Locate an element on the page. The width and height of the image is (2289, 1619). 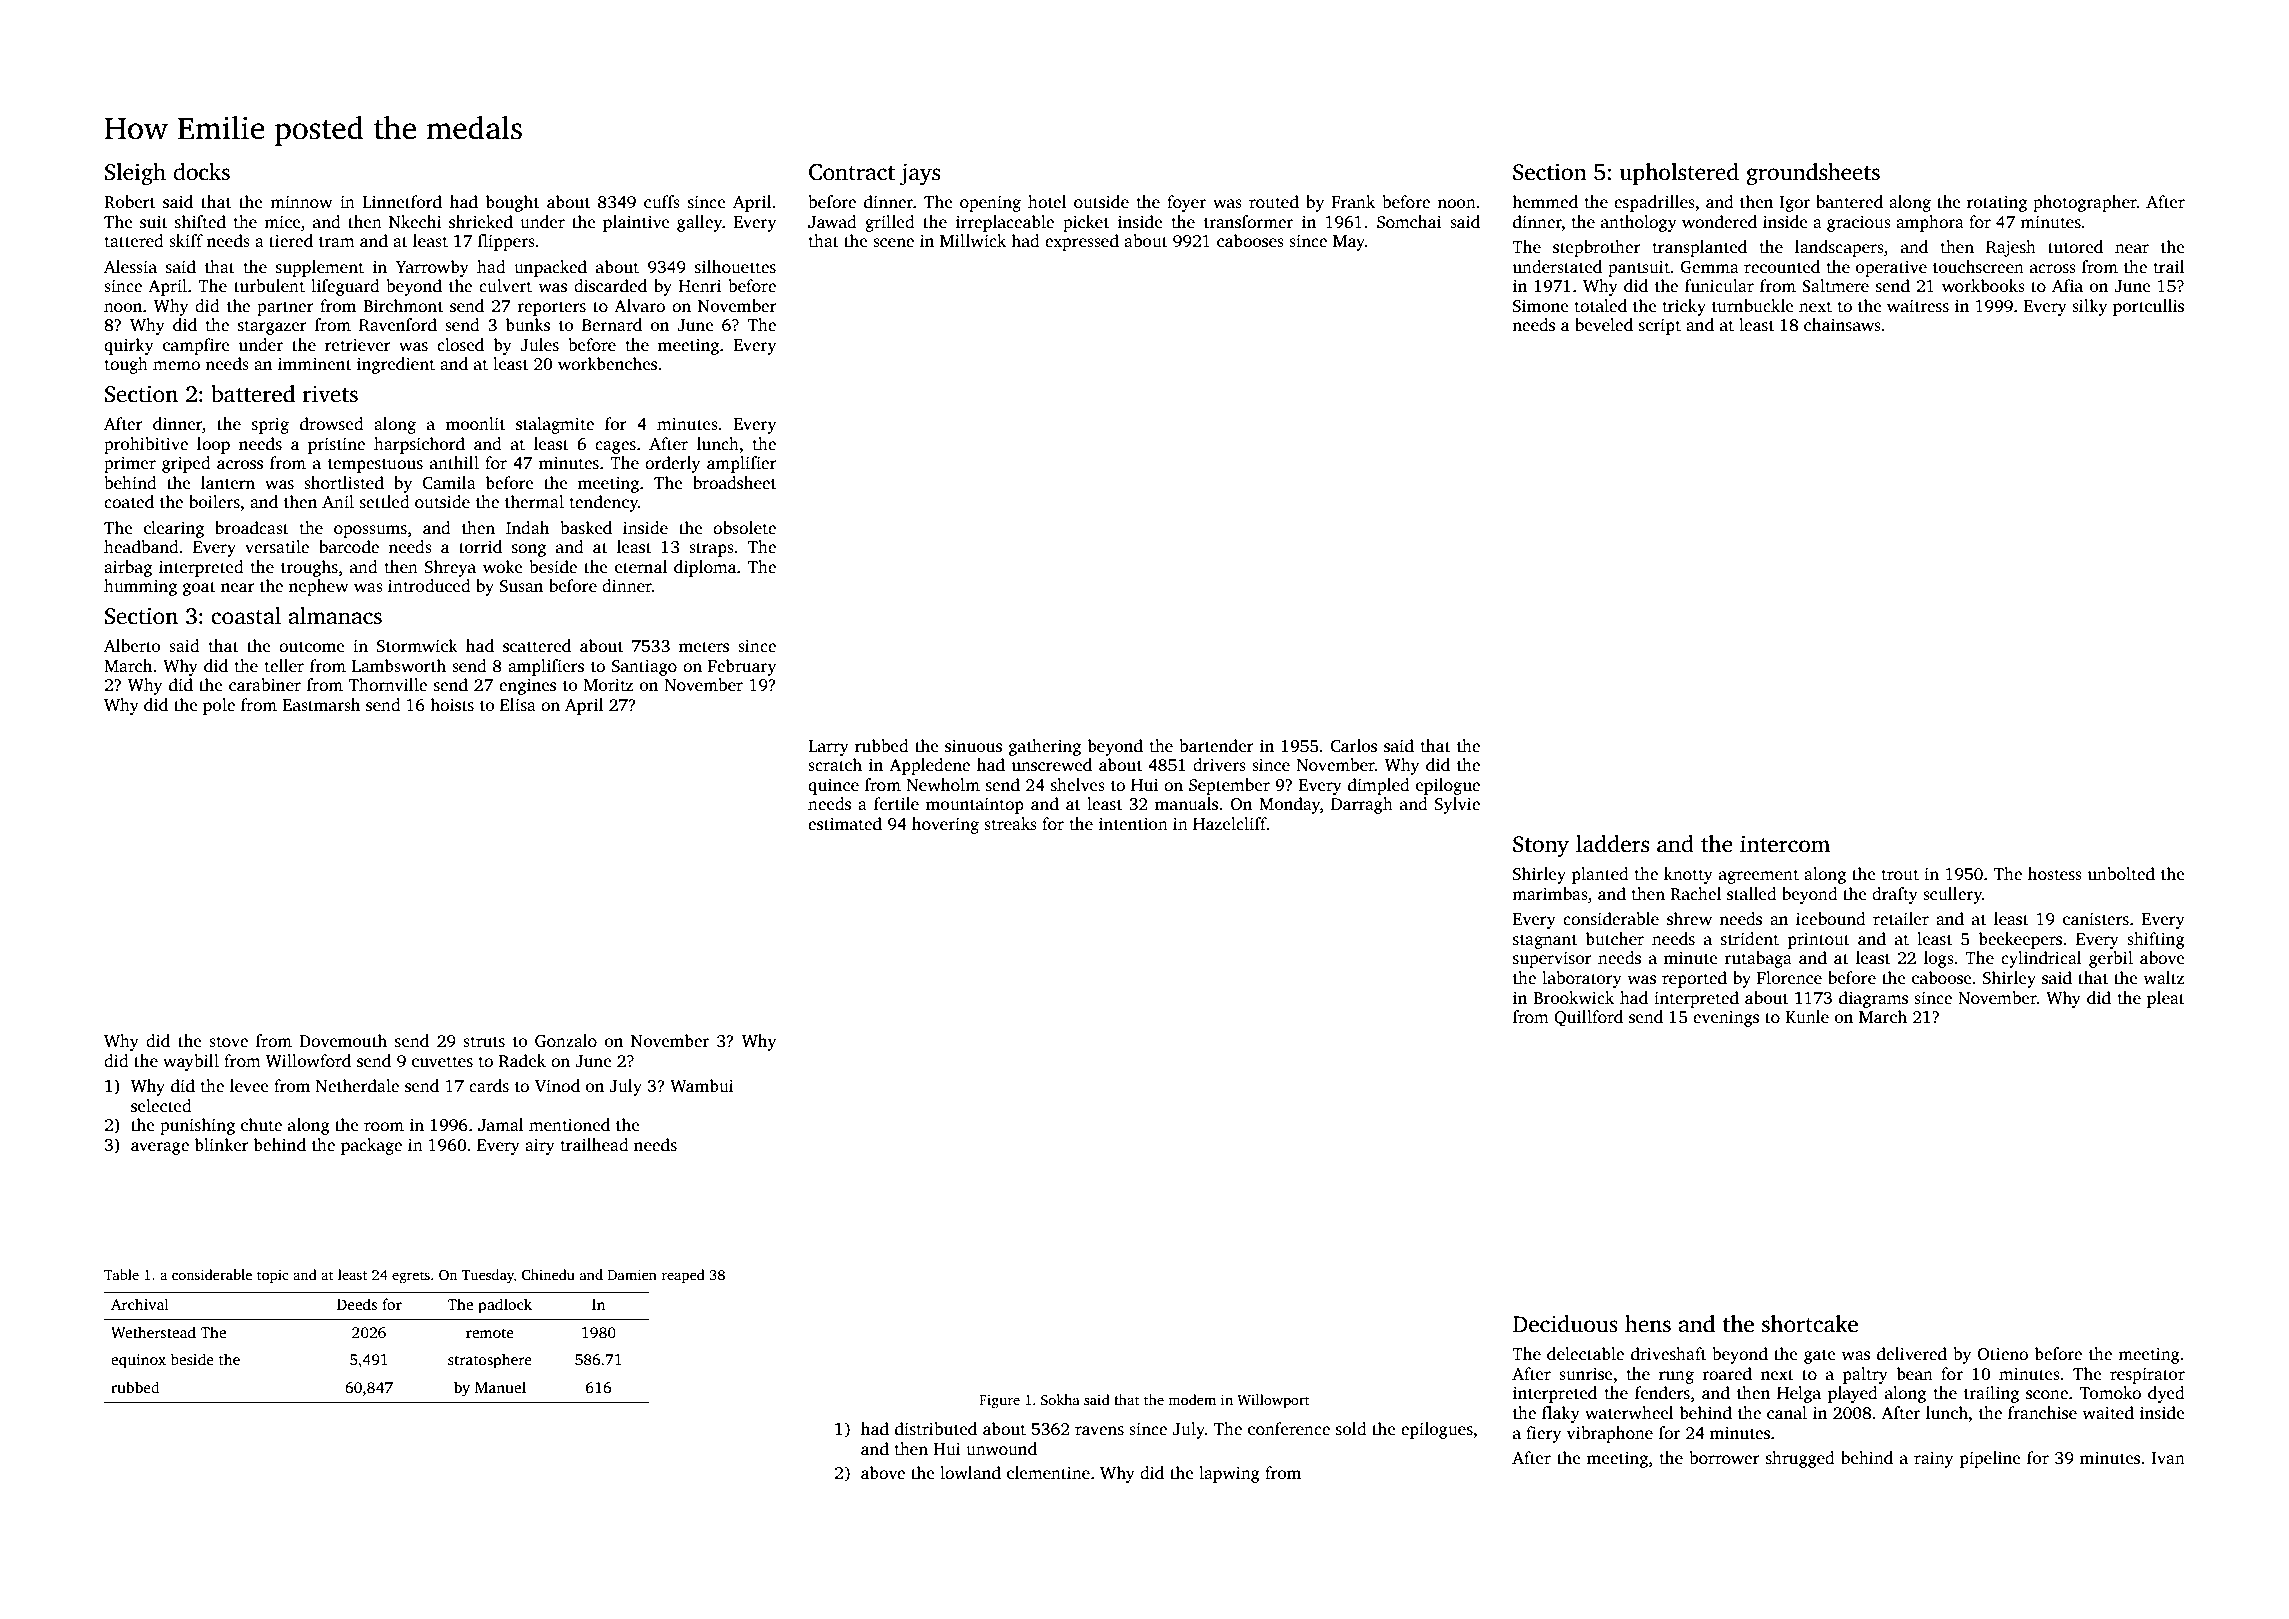
chainsaws is located at coordinates (1842, 325).
